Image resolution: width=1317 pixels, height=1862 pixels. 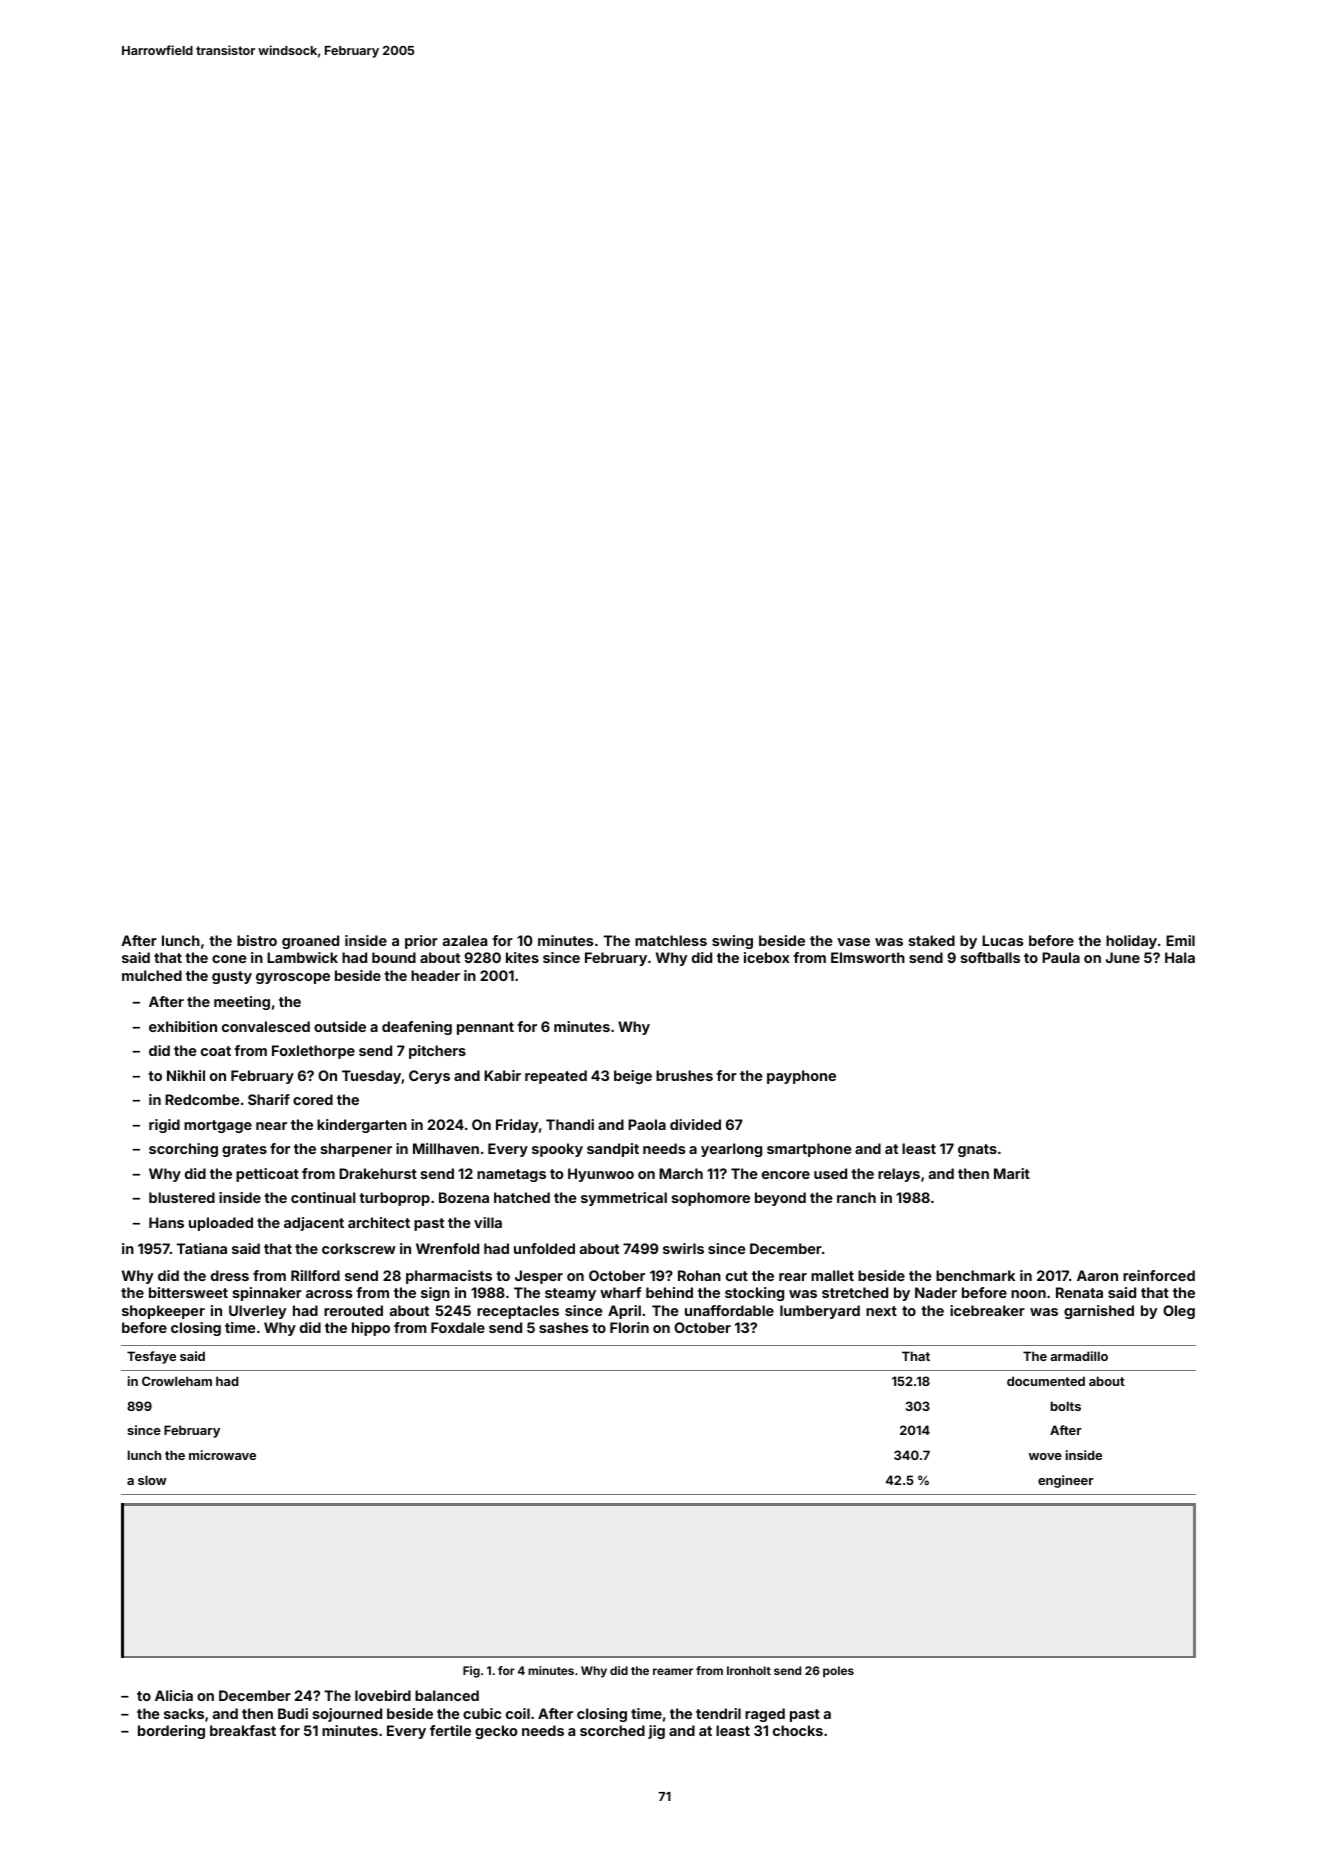 What do you see at coordinates (766, 957) in the screenshot?
I see `icebox` at bounding box center [766, 957].
